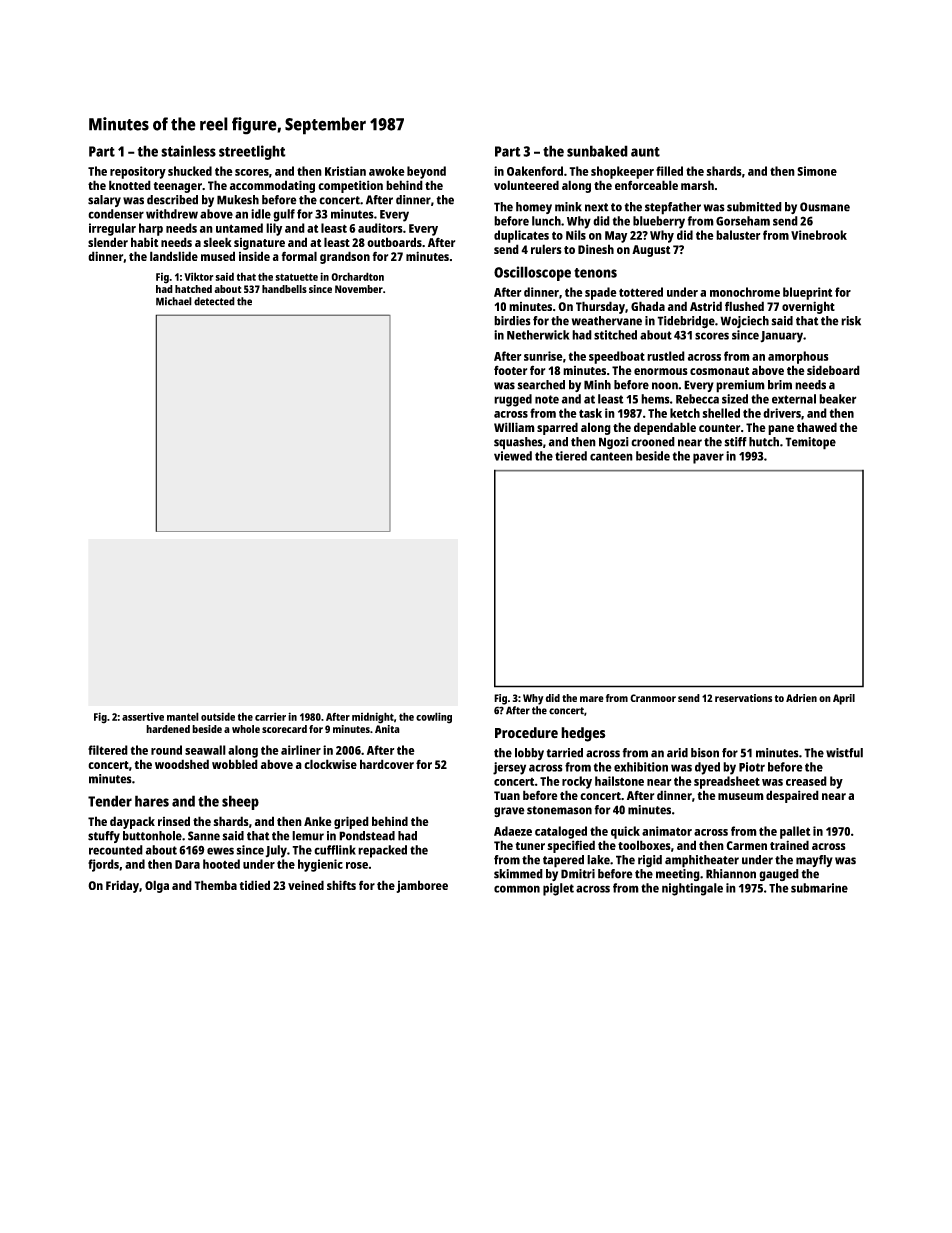 This screenshot has width=952, height=1233. Describe the element at coordinates (645, 152) in the screenshot. I see `aunt` at that location.
